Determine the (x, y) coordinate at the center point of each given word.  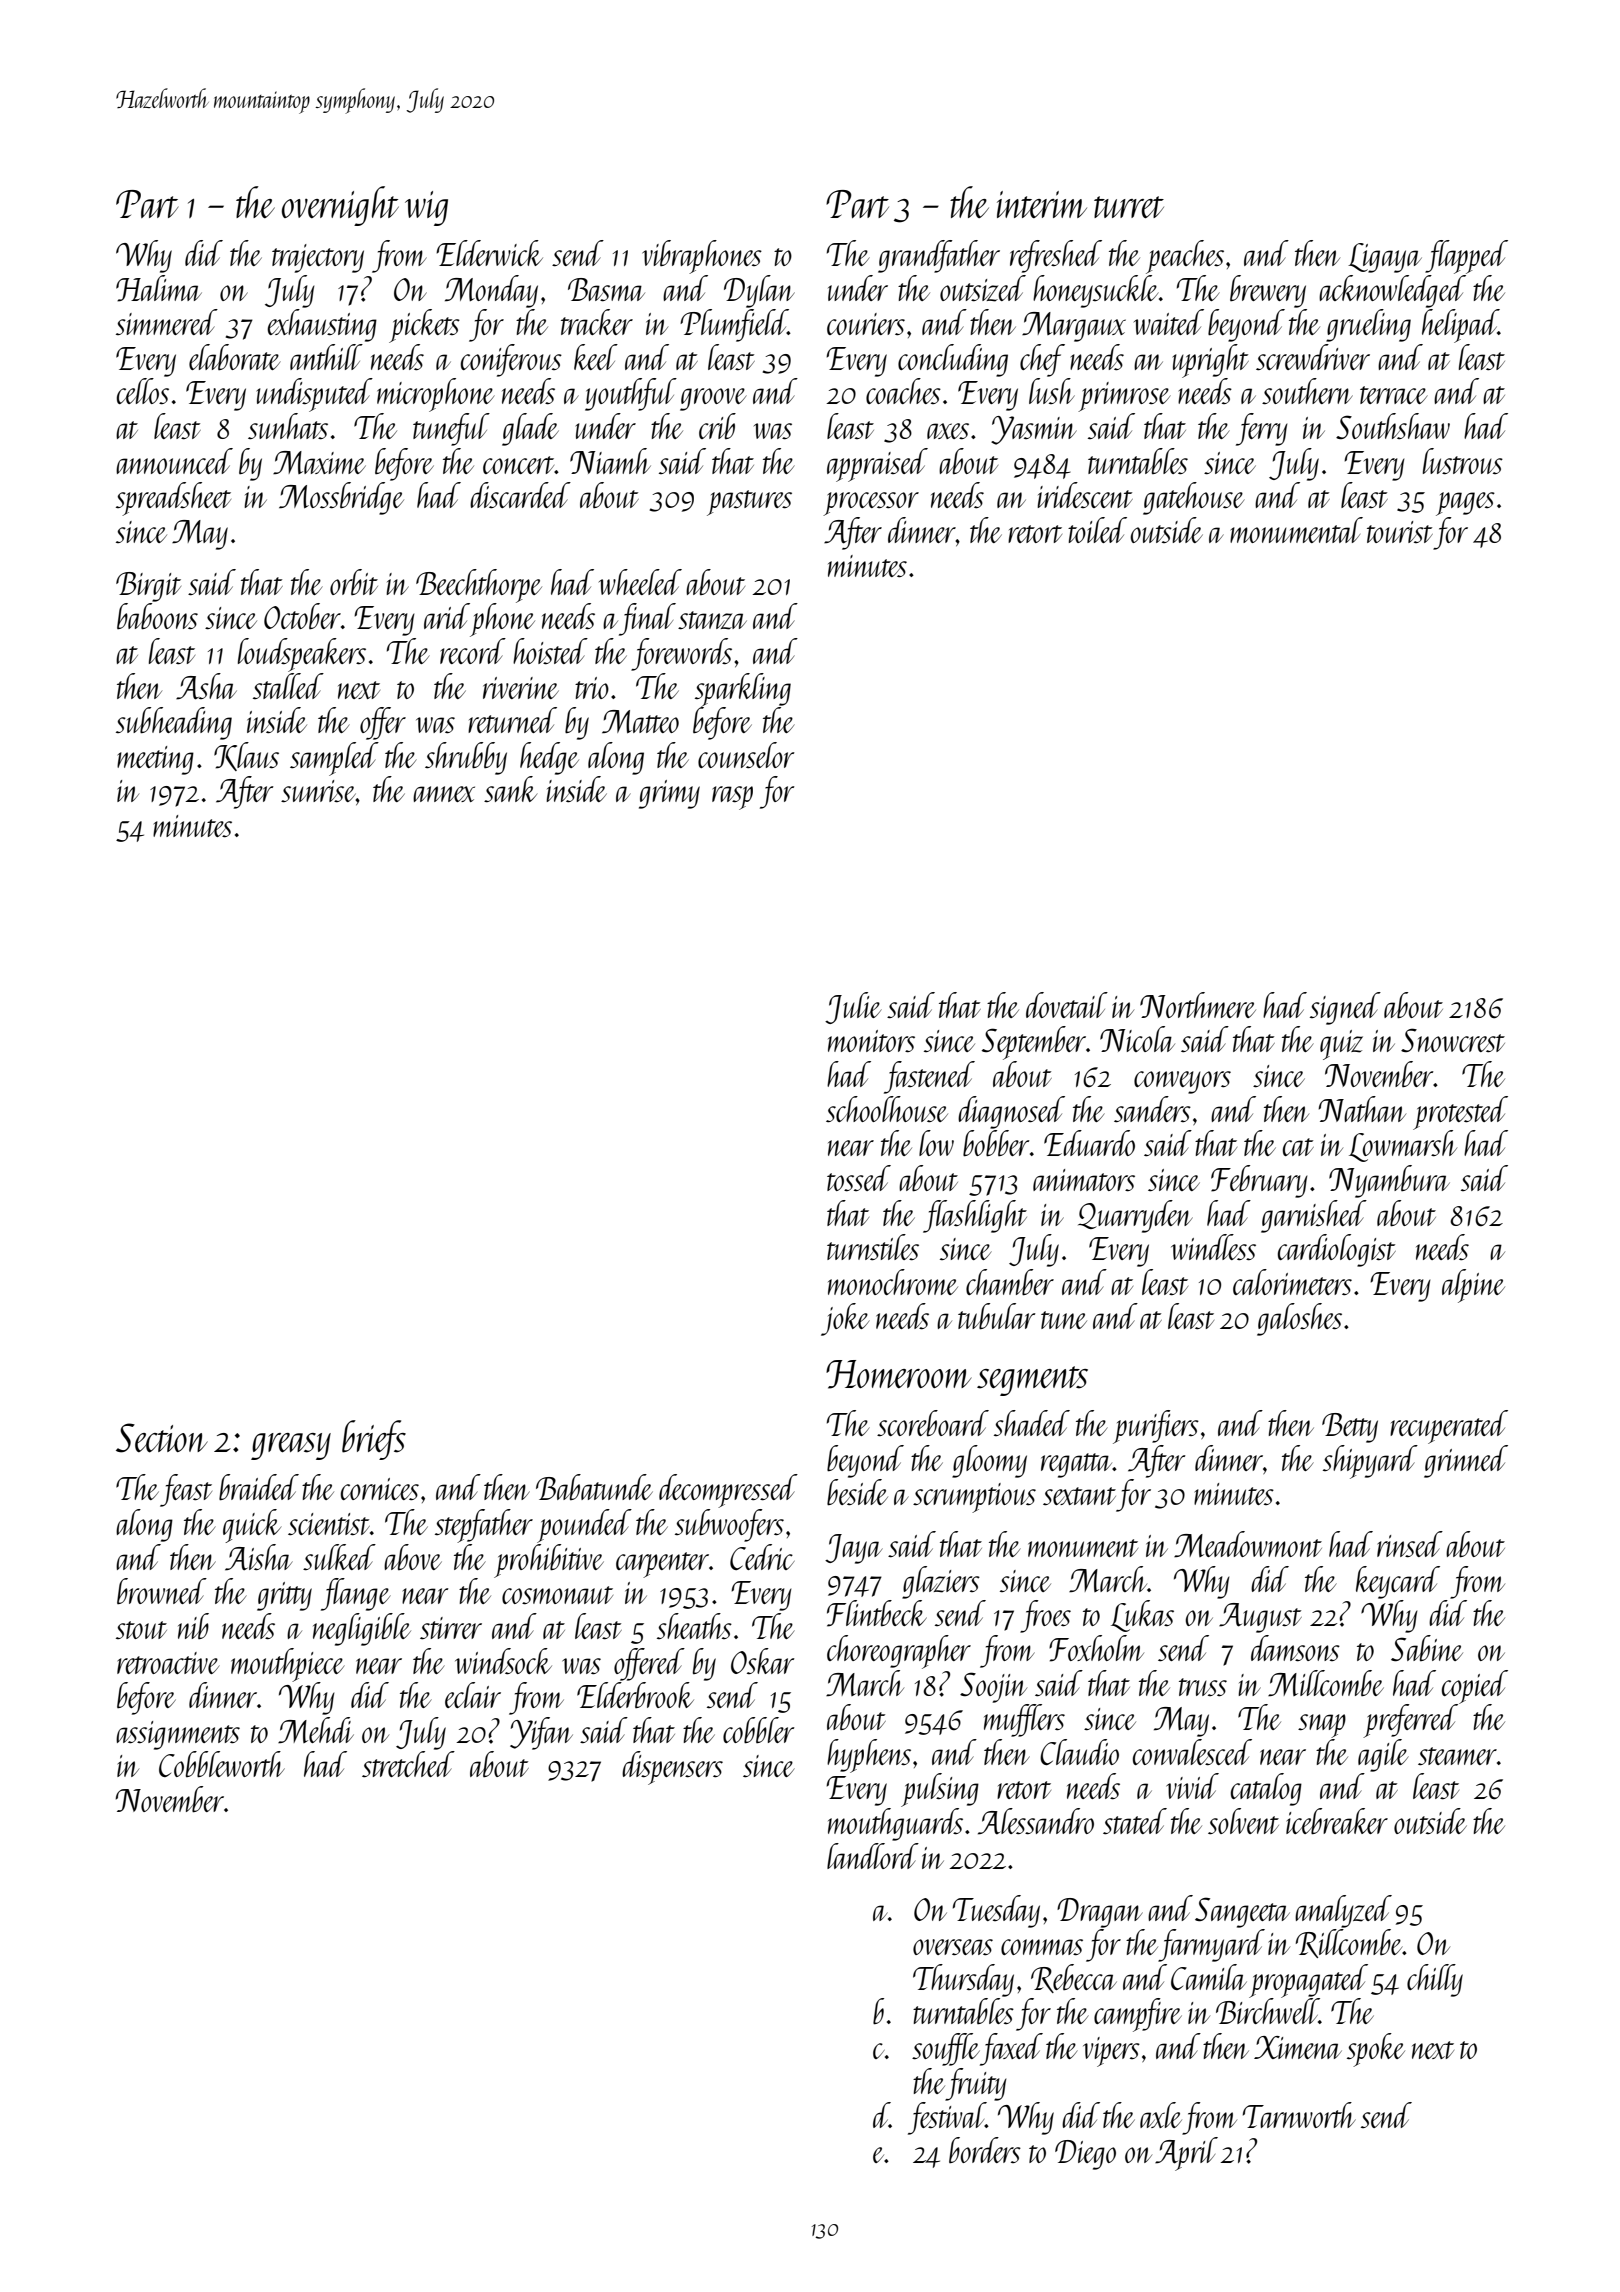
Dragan (1100, 1913)
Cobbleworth (222, 1764)
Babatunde (594, 1487)
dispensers (672, 1768)
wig (426, 208)
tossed (859, 1178)
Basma (606, 289)
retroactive (168, 1663)
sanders (1152, 1109)
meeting (155, 760)
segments (1032, 1381)
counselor (746, 755)
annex (444, 794)
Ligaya (1385, 258)
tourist (1400, 532)
